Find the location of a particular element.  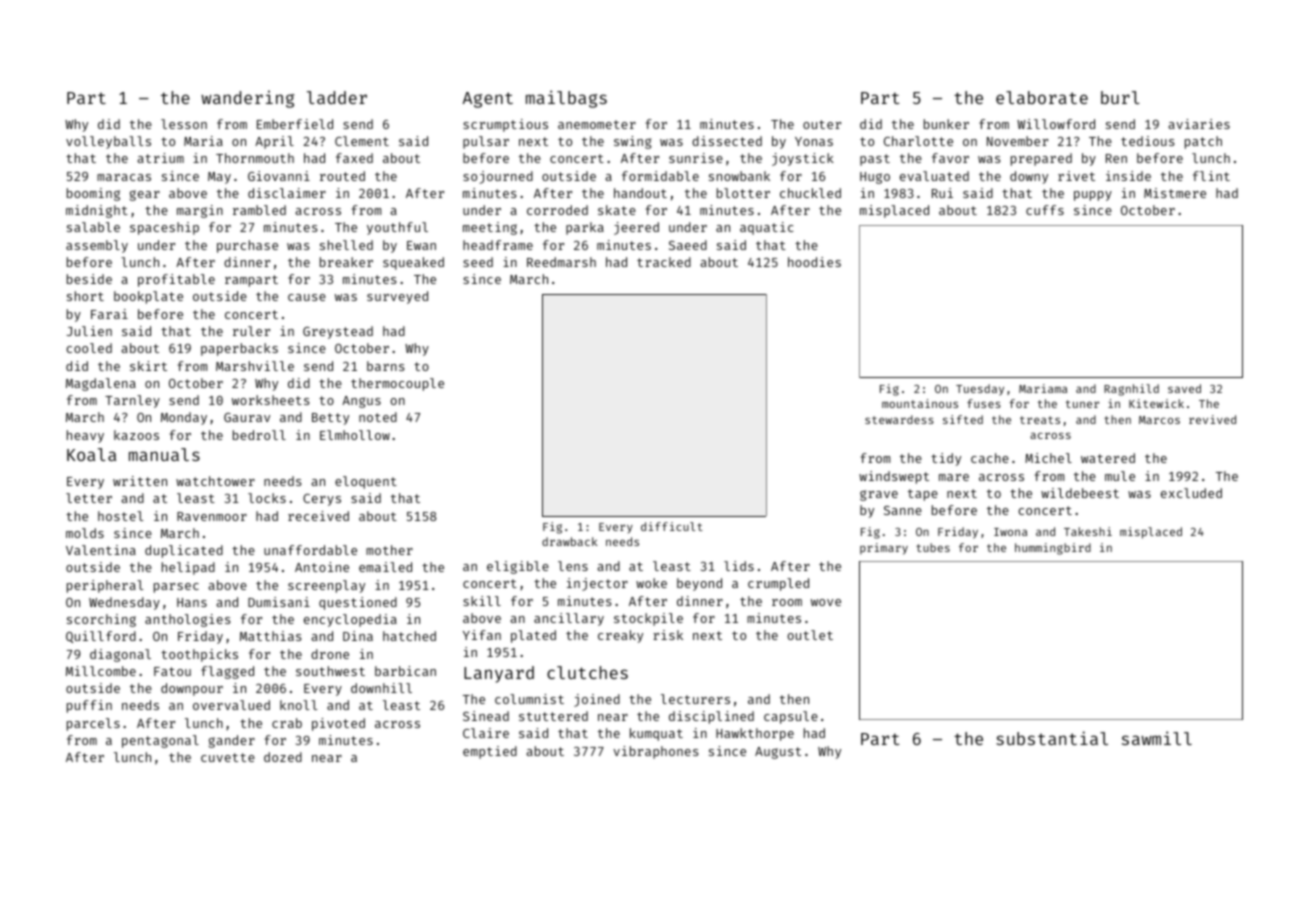

windswept is located at coordinates (894, 477).
